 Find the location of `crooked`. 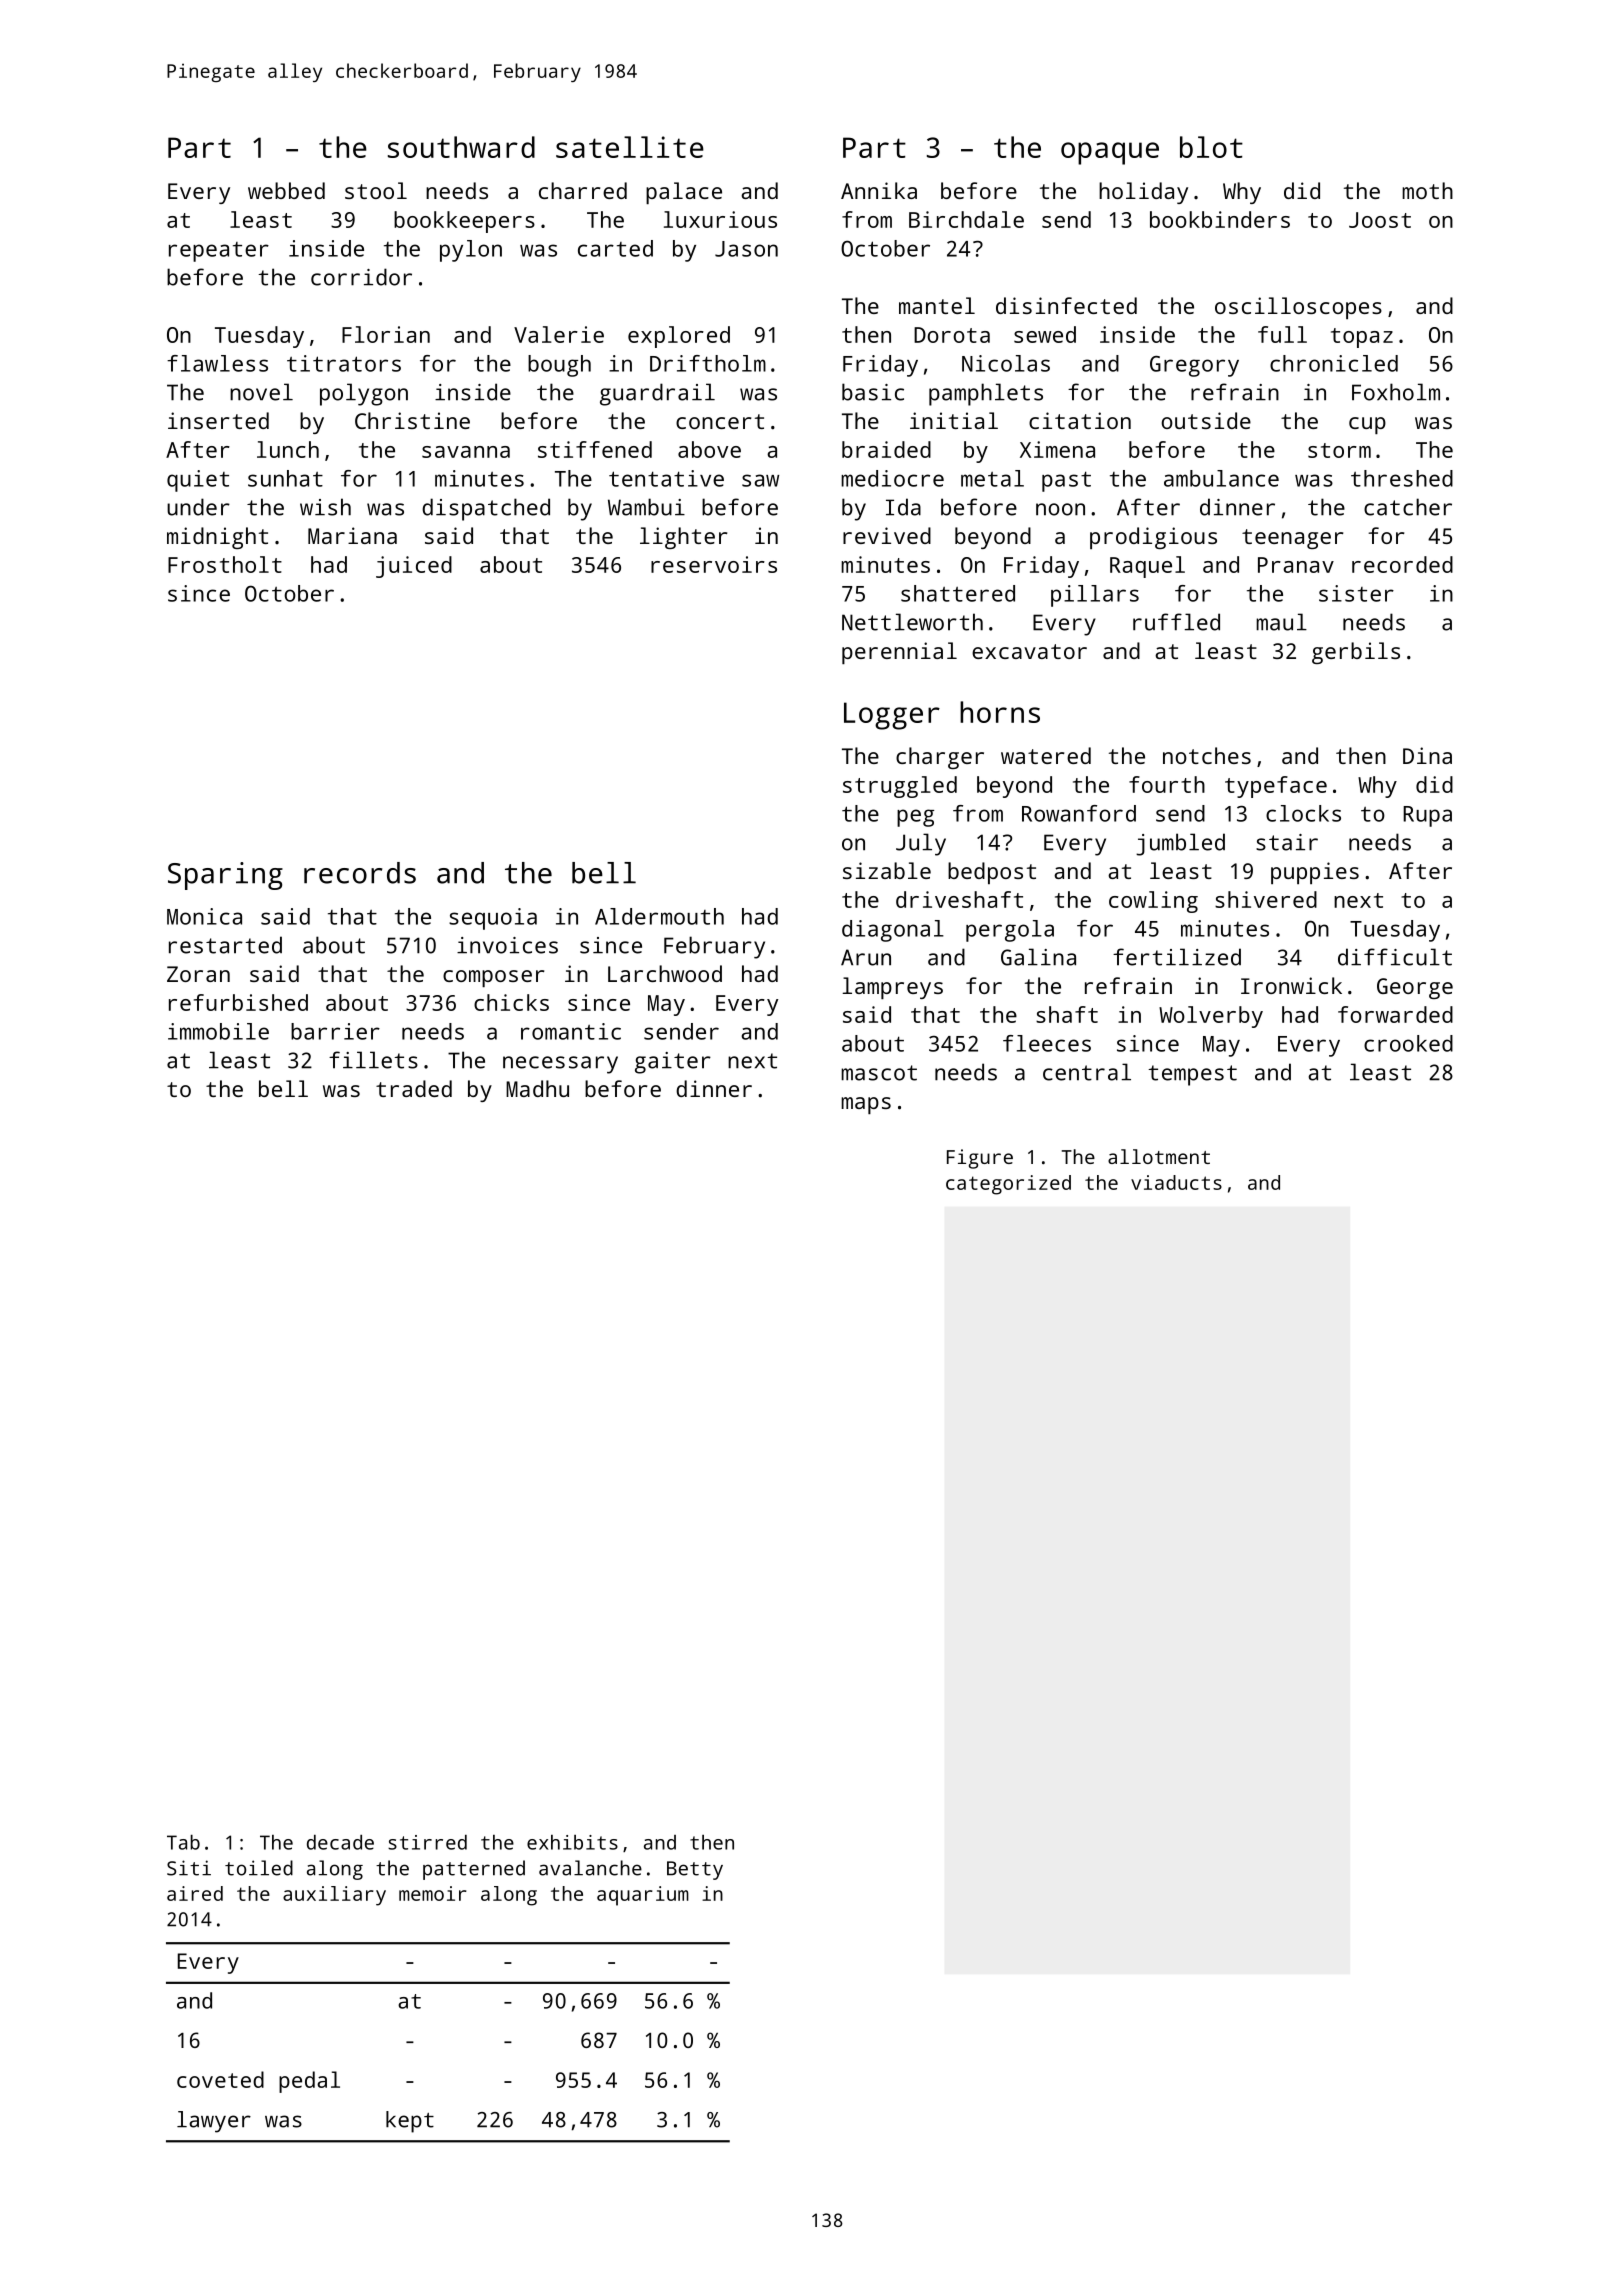

crooked is located at coordinates (1408, 1043).
